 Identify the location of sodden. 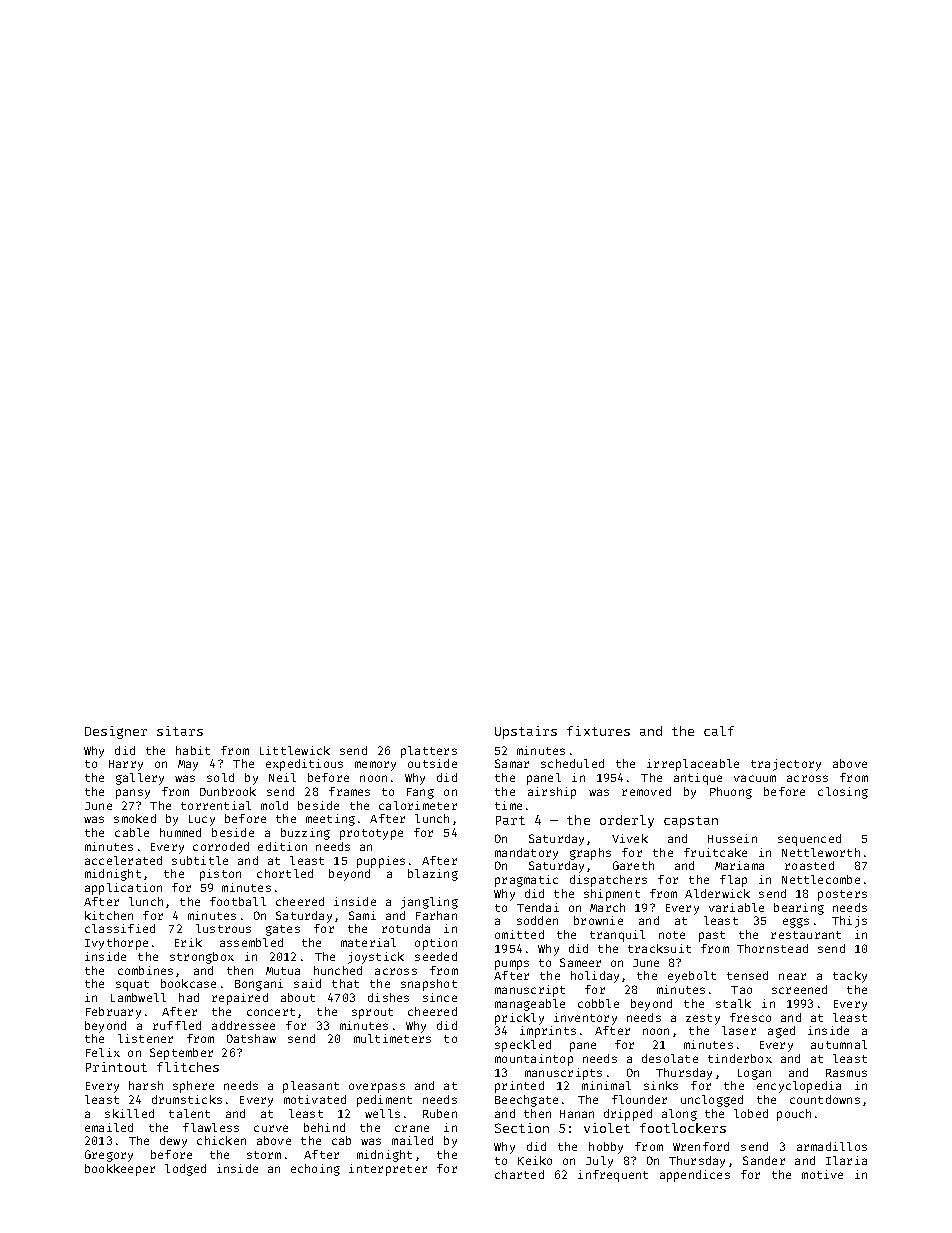
(537, 920).
